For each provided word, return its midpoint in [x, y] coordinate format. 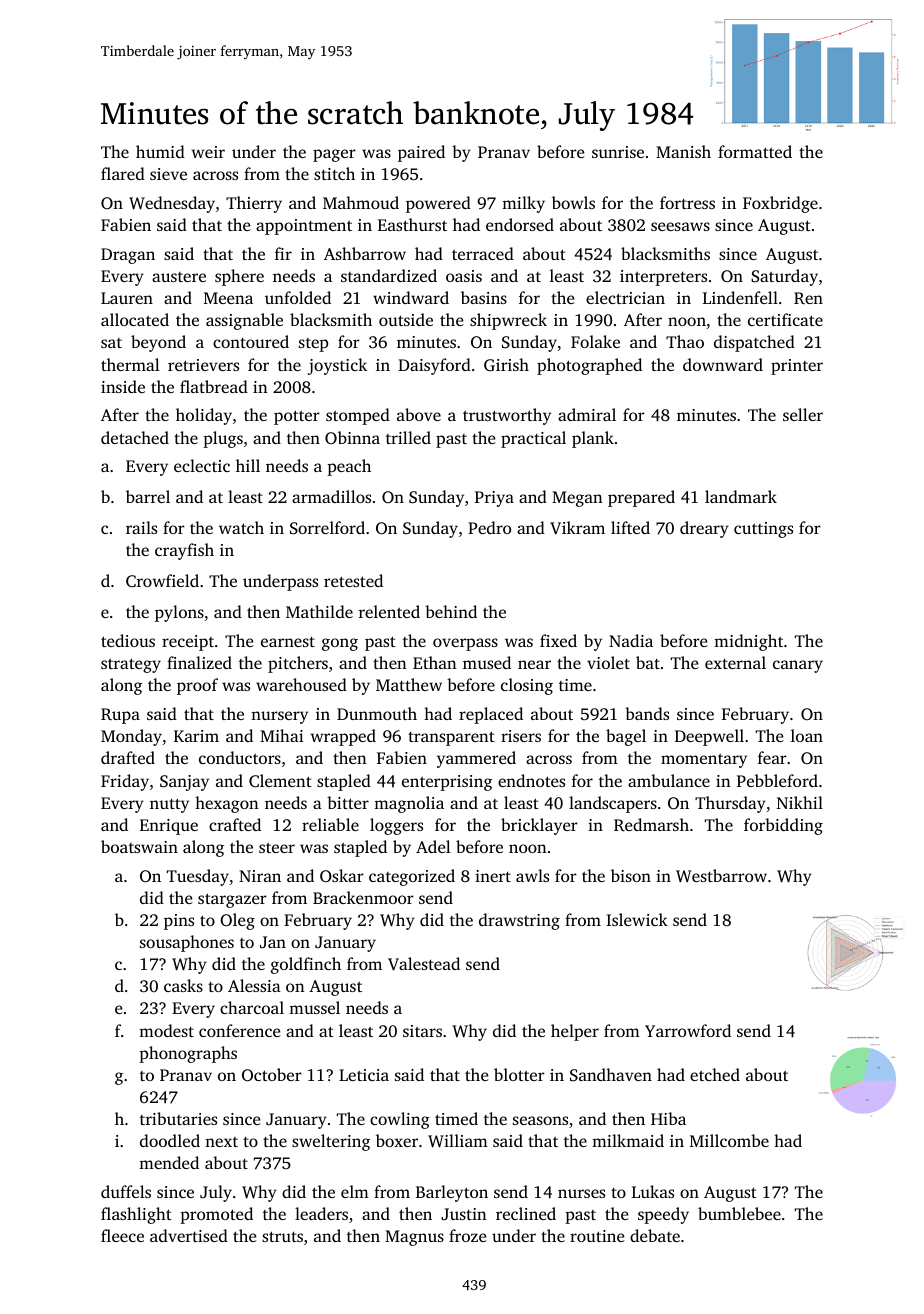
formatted [755, 151]
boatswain [139, 846]
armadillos [331, 496]
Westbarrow [721, 876]
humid [160, 151]
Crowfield [162, 580]
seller [803, 414]
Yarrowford [688, 1030]
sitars [422, 1031]
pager [334, 155]
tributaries [178, 1118]
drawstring [519, 921]
